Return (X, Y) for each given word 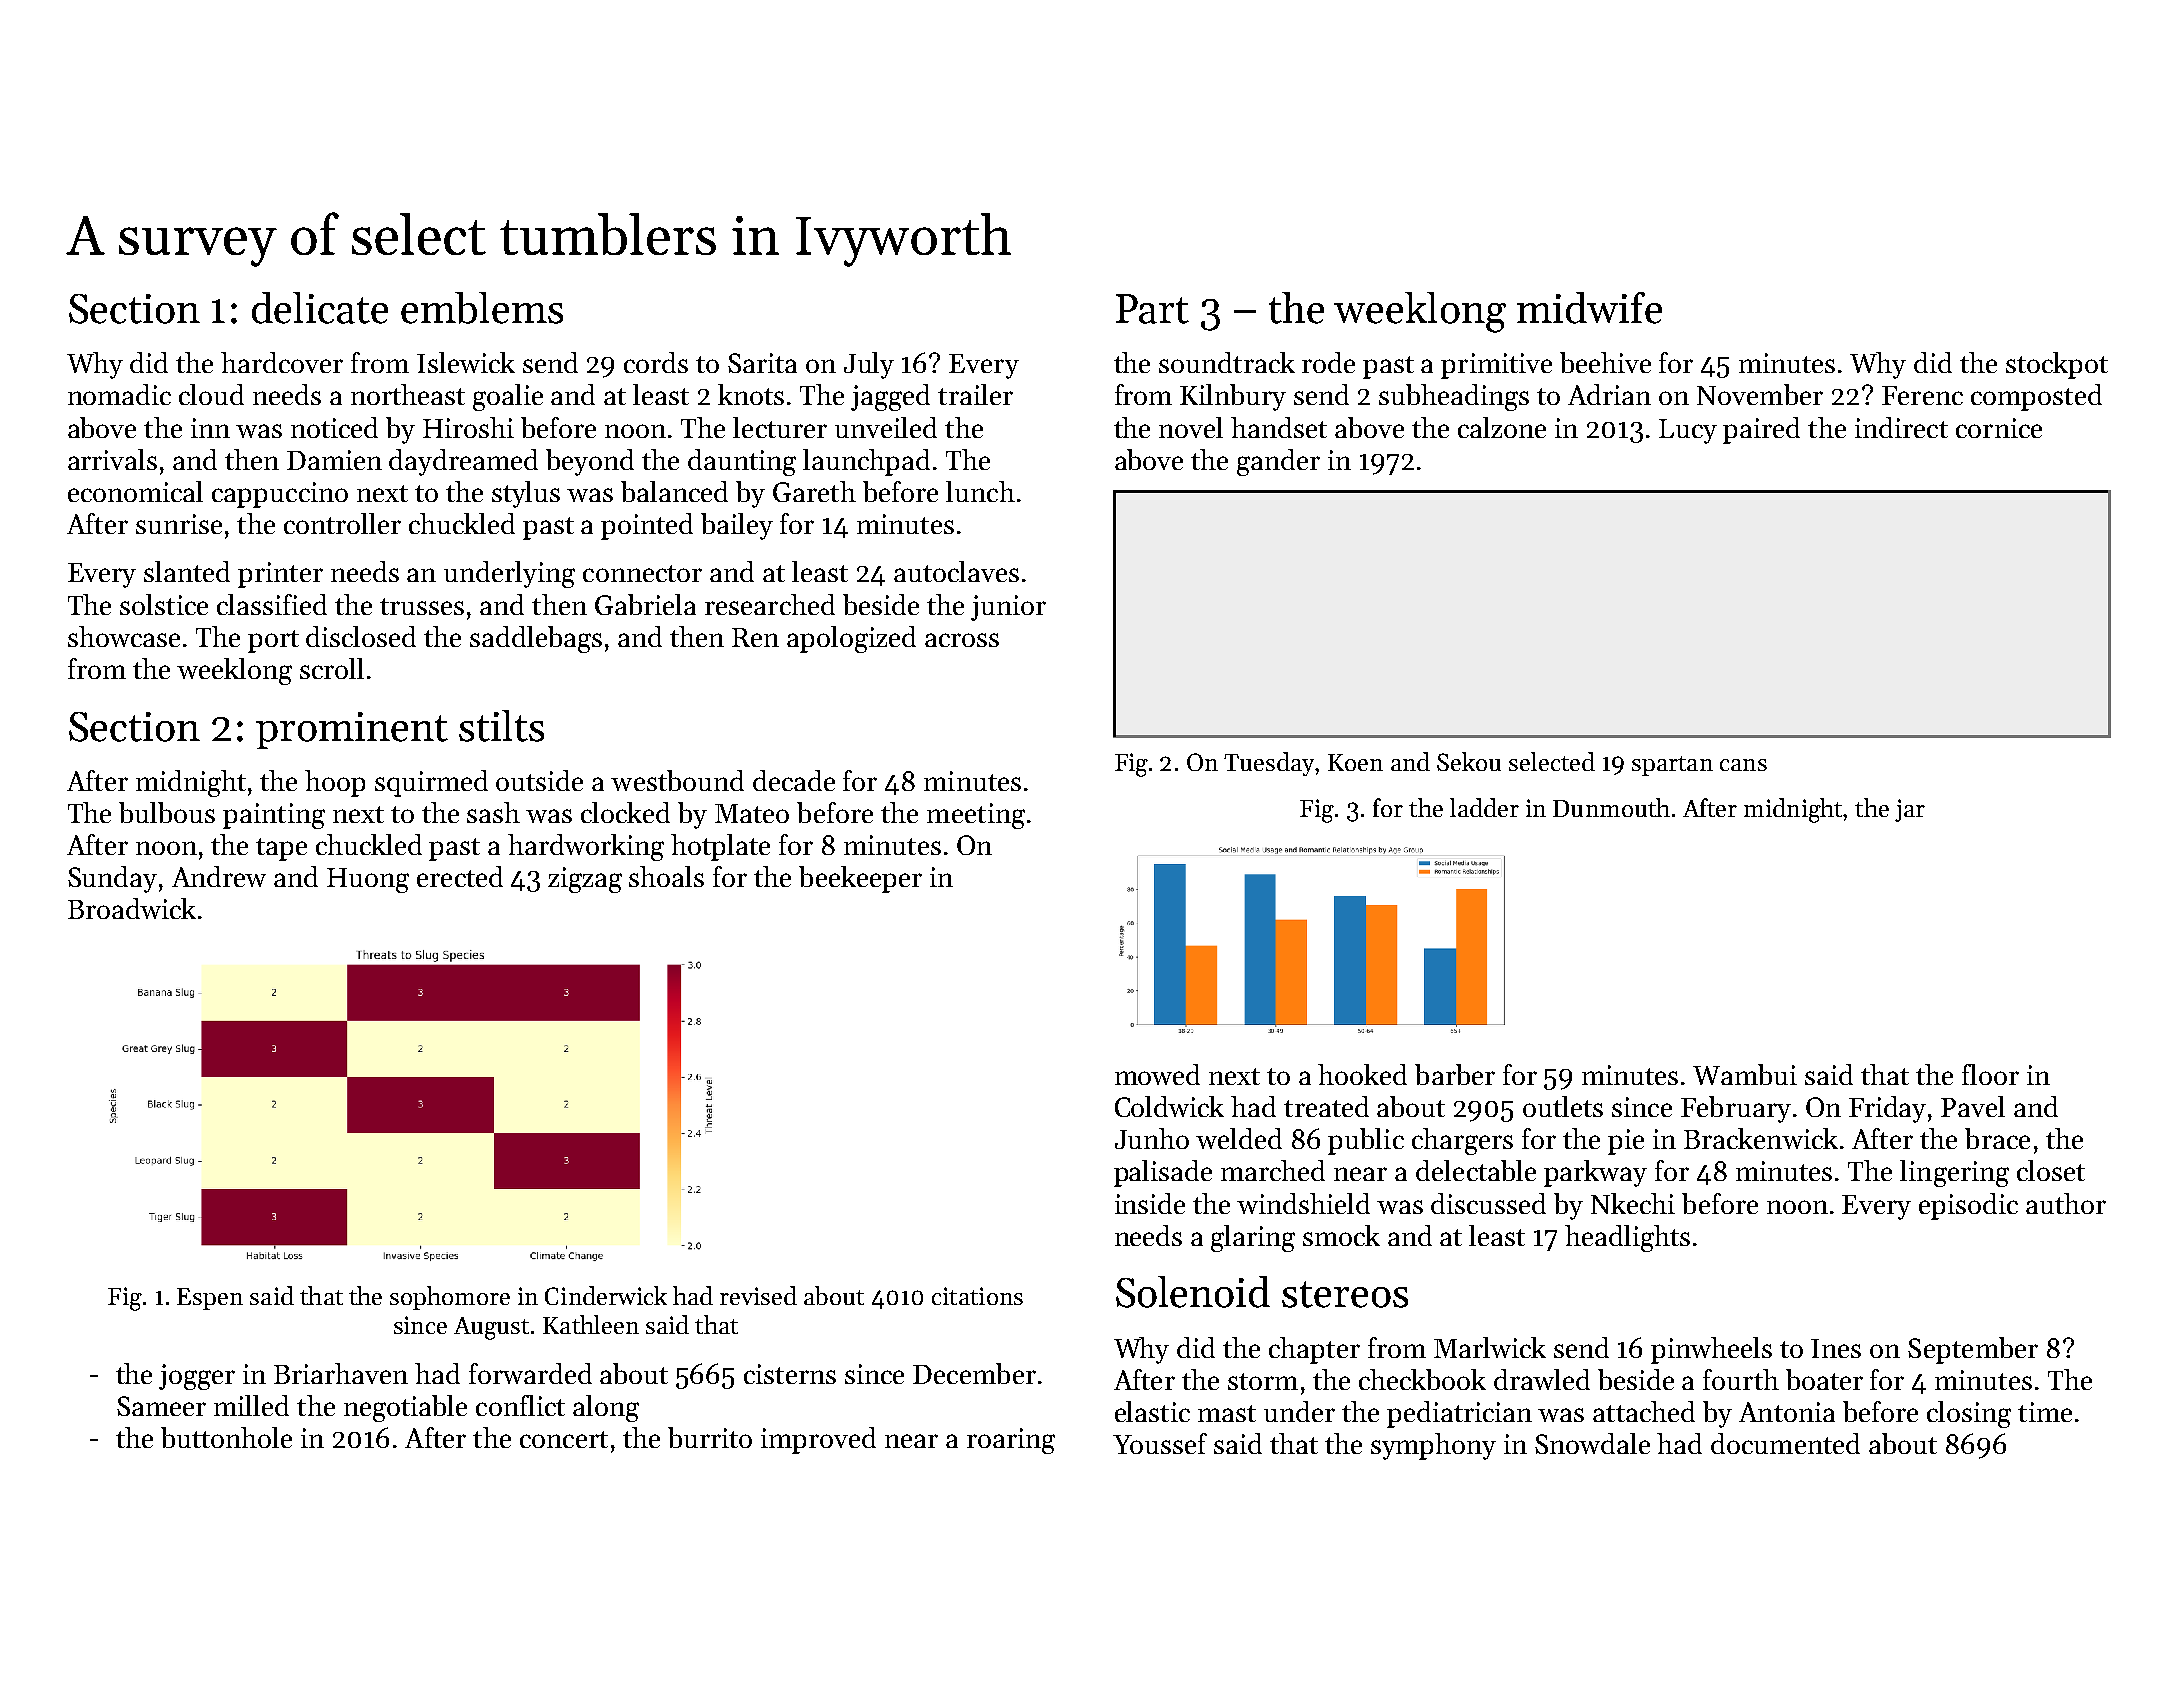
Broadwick (132, 908)
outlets (1563, 1106)
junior (1008, 608)
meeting (976, 816)
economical (135, 491)
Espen (210, 1299)
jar (1910, 810)
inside (1150, 1203)
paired (1761, 430)
